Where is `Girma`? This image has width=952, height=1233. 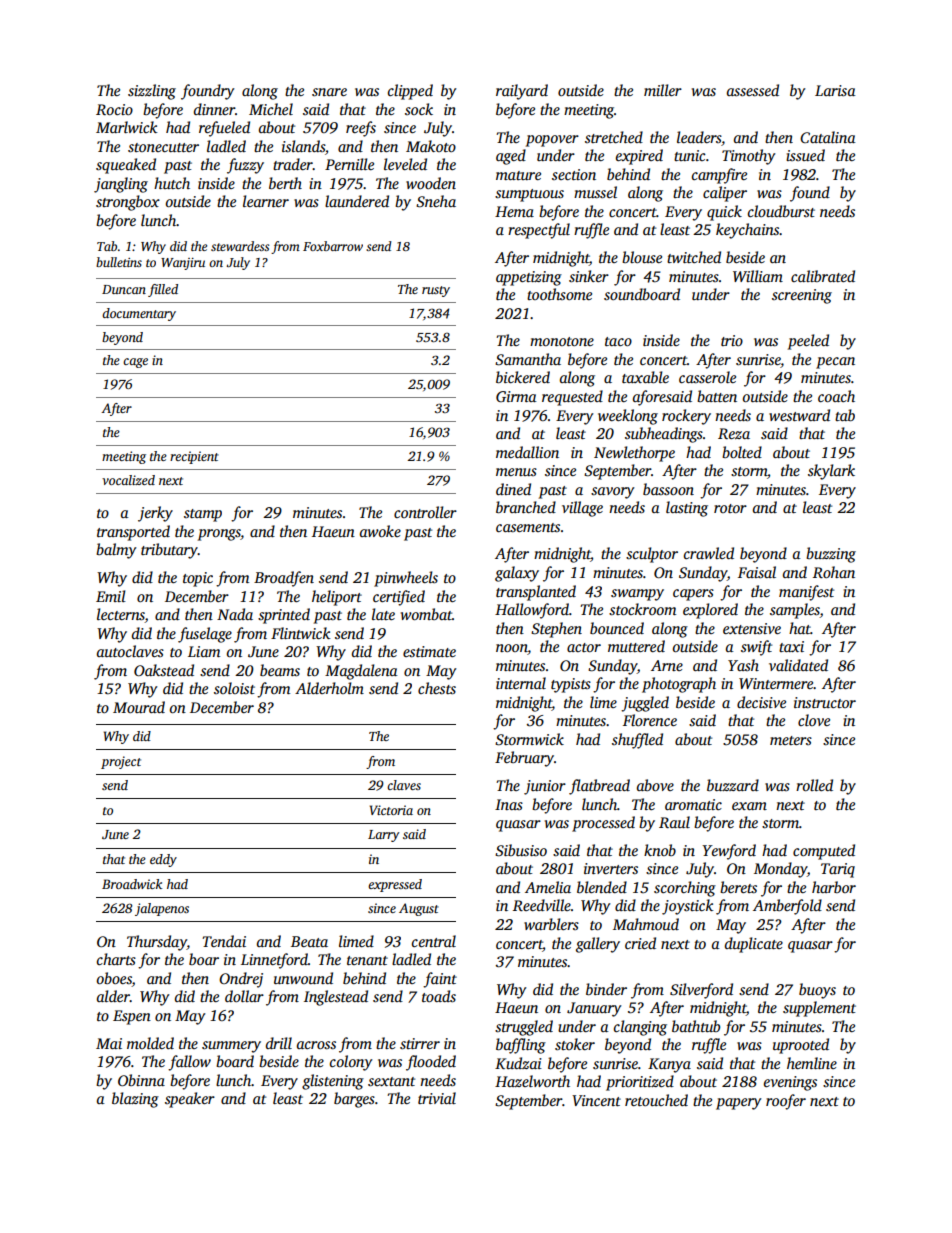 Girma is located at coordinates (516, 397).
